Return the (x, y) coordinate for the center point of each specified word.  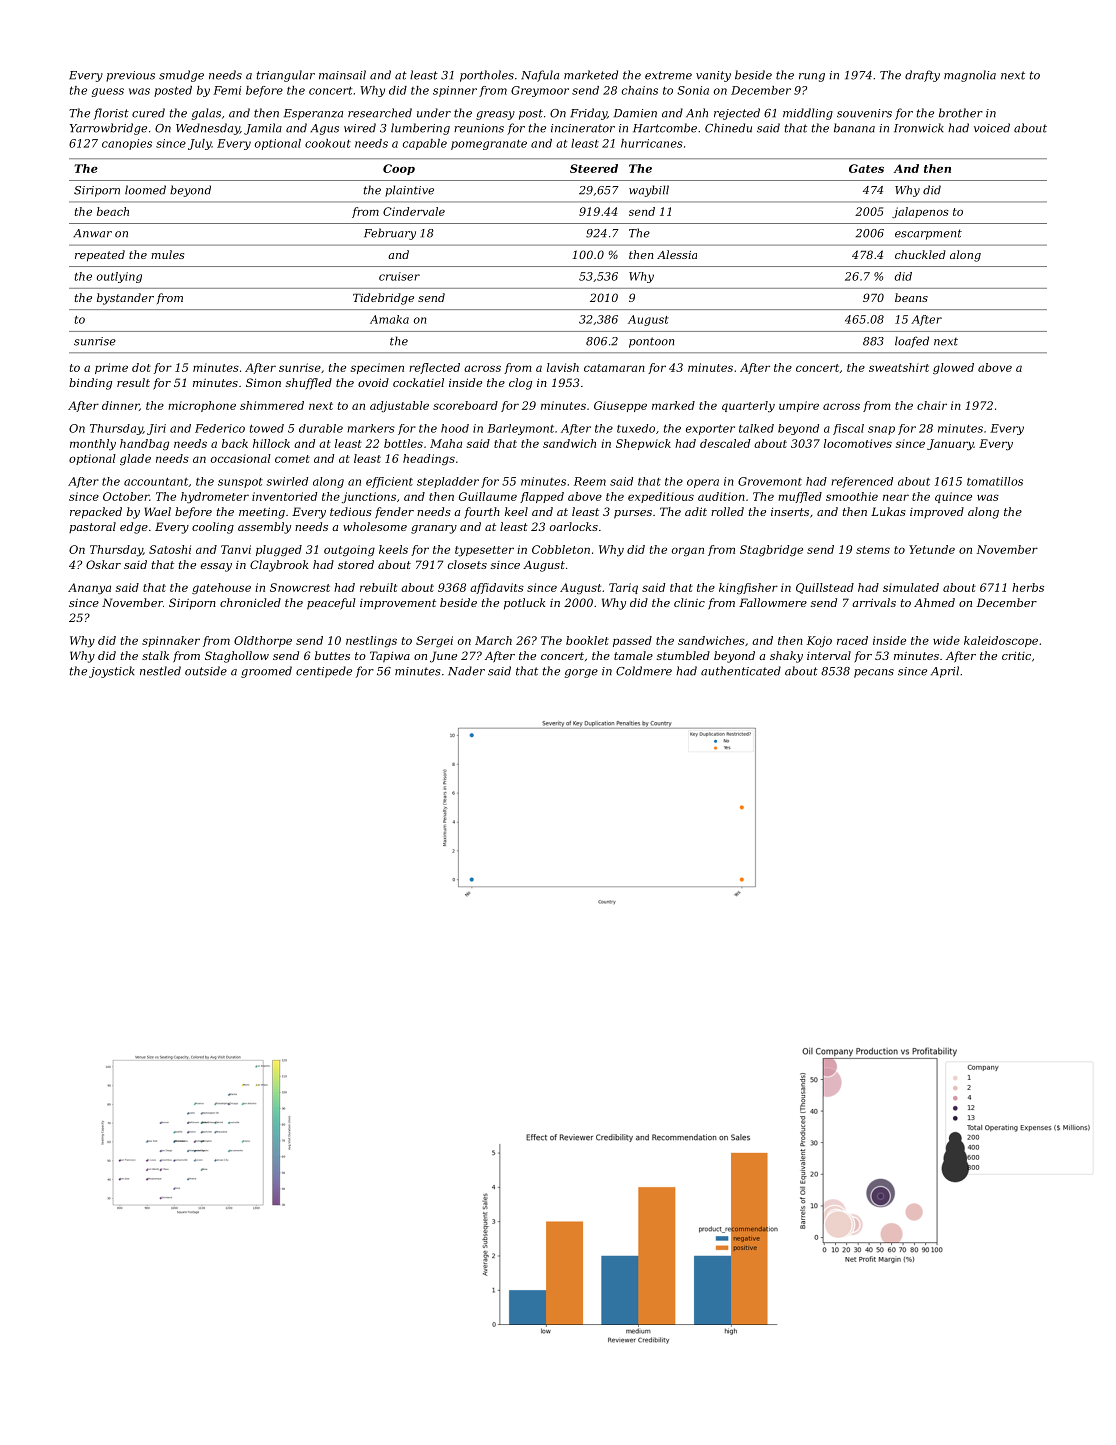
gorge (581, 673)
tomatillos (995, 481)
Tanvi (236, 549)
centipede (324, 672)
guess (108, 92)
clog (520, 384)
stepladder (448, 482)
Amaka (389, 319)
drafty (922, 76)
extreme (668, 75)
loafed (912, 342)
